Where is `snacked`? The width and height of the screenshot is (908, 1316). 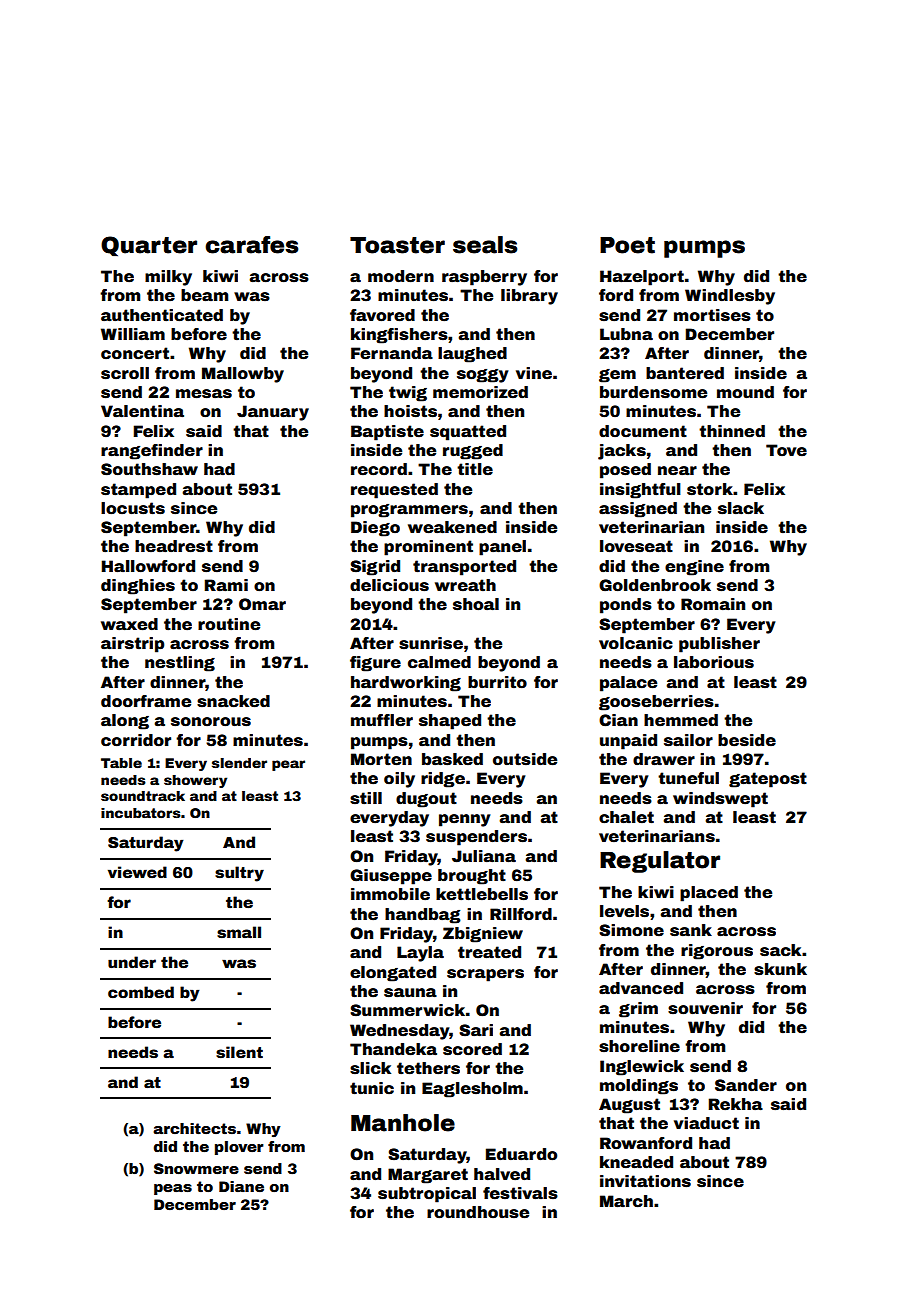 snacked is located at coordinates (233, 701).
